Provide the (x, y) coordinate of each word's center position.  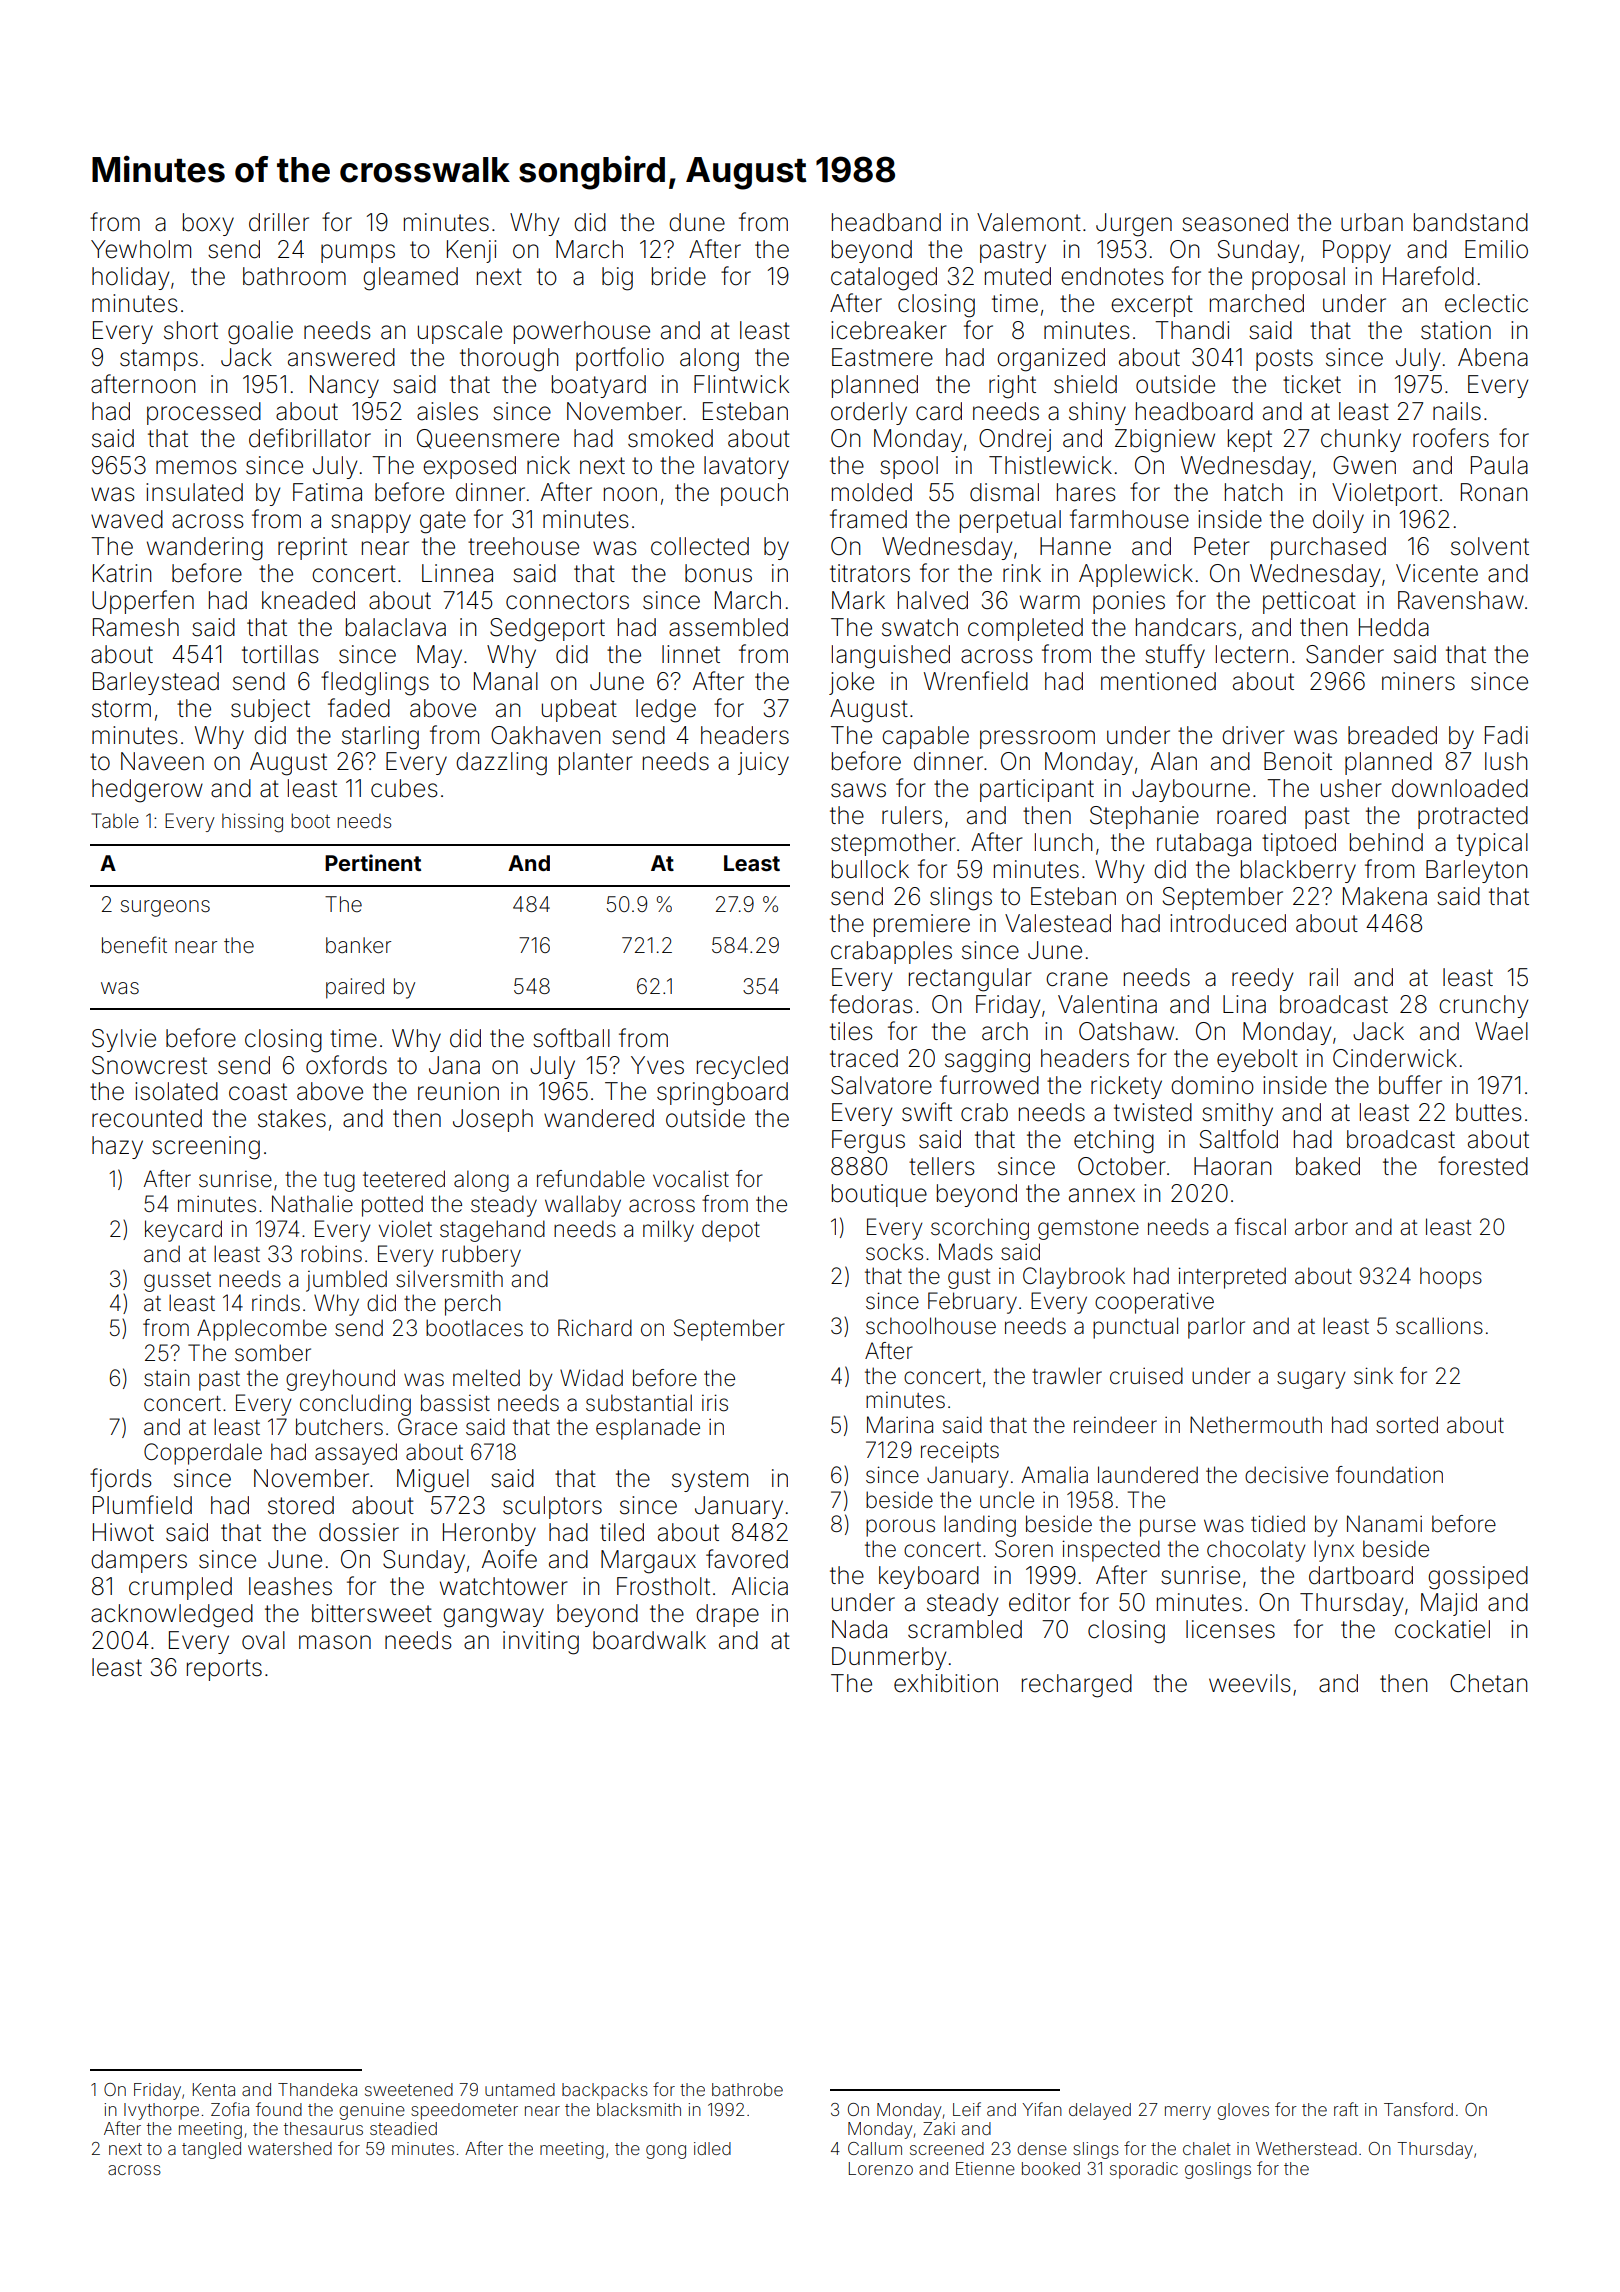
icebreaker (888, 330)
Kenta (214, 2089)
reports (224, 1670)
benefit (134, 944)
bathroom (294, 276)
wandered (599, 1118)
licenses (1230, 1629)
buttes (1489, 1112)
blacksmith (639, 2109)
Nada (859, 1629)
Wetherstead (1306, 2148)
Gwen (1364, 465)
